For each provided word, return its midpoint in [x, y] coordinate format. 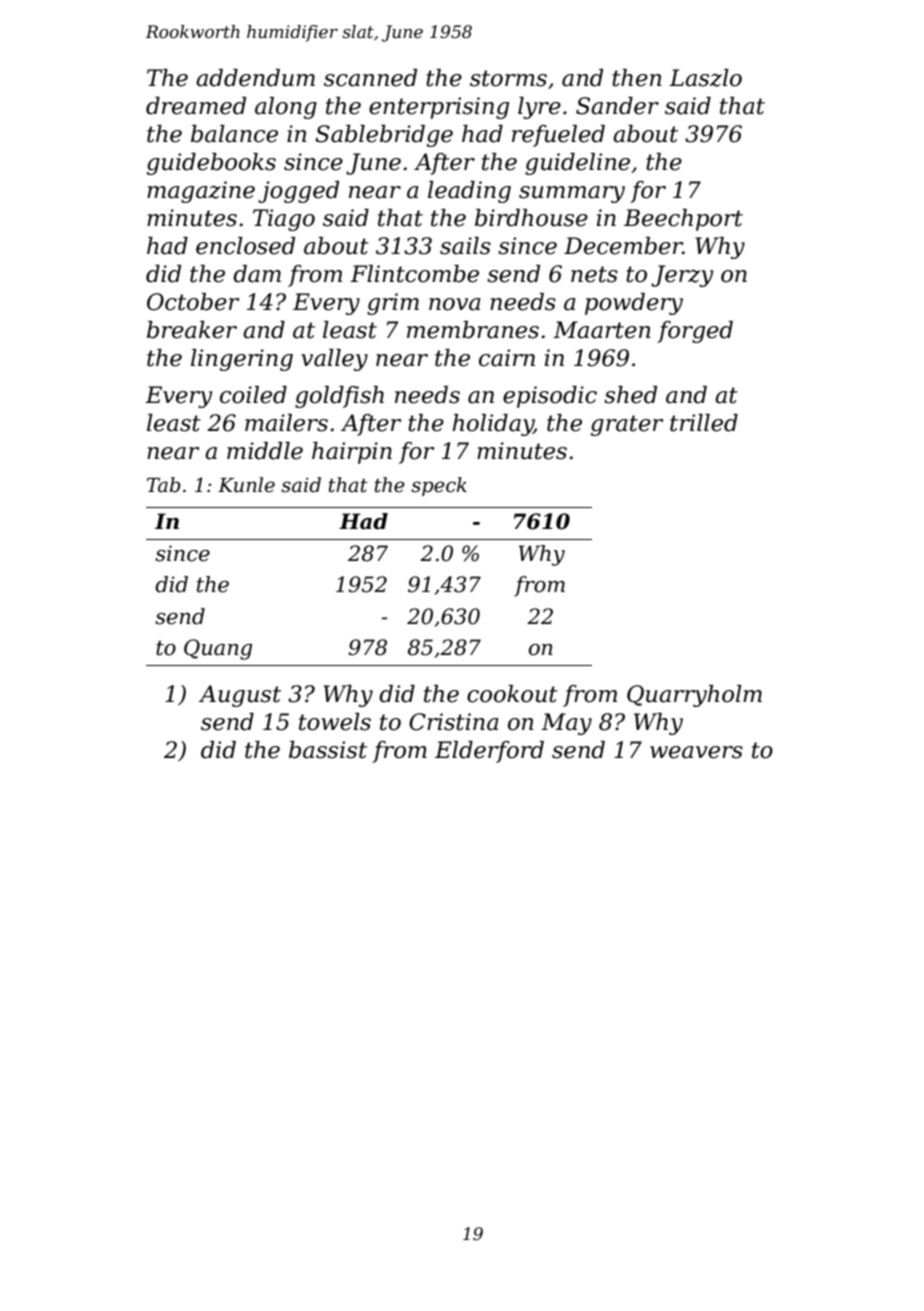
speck [439, 486]
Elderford [489, 752]
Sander [617, 106]
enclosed [245, 246]
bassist [328, 750]
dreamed [196, 106]
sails [465, 246]
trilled [704, 423]
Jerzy [682, 276]
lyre [539, 108]
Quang [218, 649]
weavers [696, 752]
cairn [507, 358]
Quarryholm [694, 696]
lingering [242, 360]
